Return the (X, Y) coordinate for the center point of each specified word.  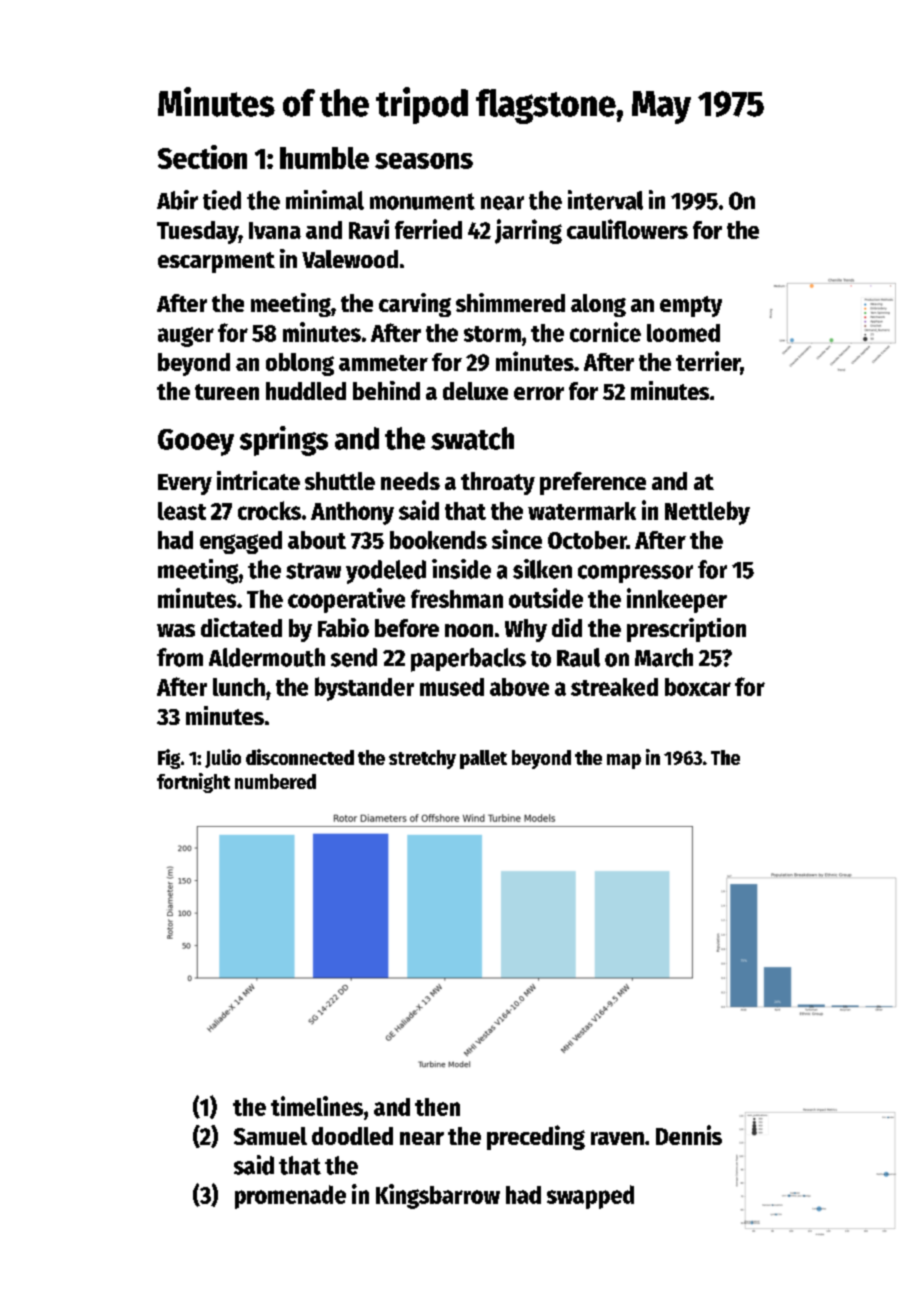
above (519, 687)
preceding (536, 1137)
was (176, 630)
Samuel (270, 1136)
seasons (424, 161)
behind (386, 390)
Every (185, 484)
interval (605, 200)
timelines (317, 1106)
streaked (614, 687)
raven (617, 1138)
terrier (708, 361)
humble (324, 158)
